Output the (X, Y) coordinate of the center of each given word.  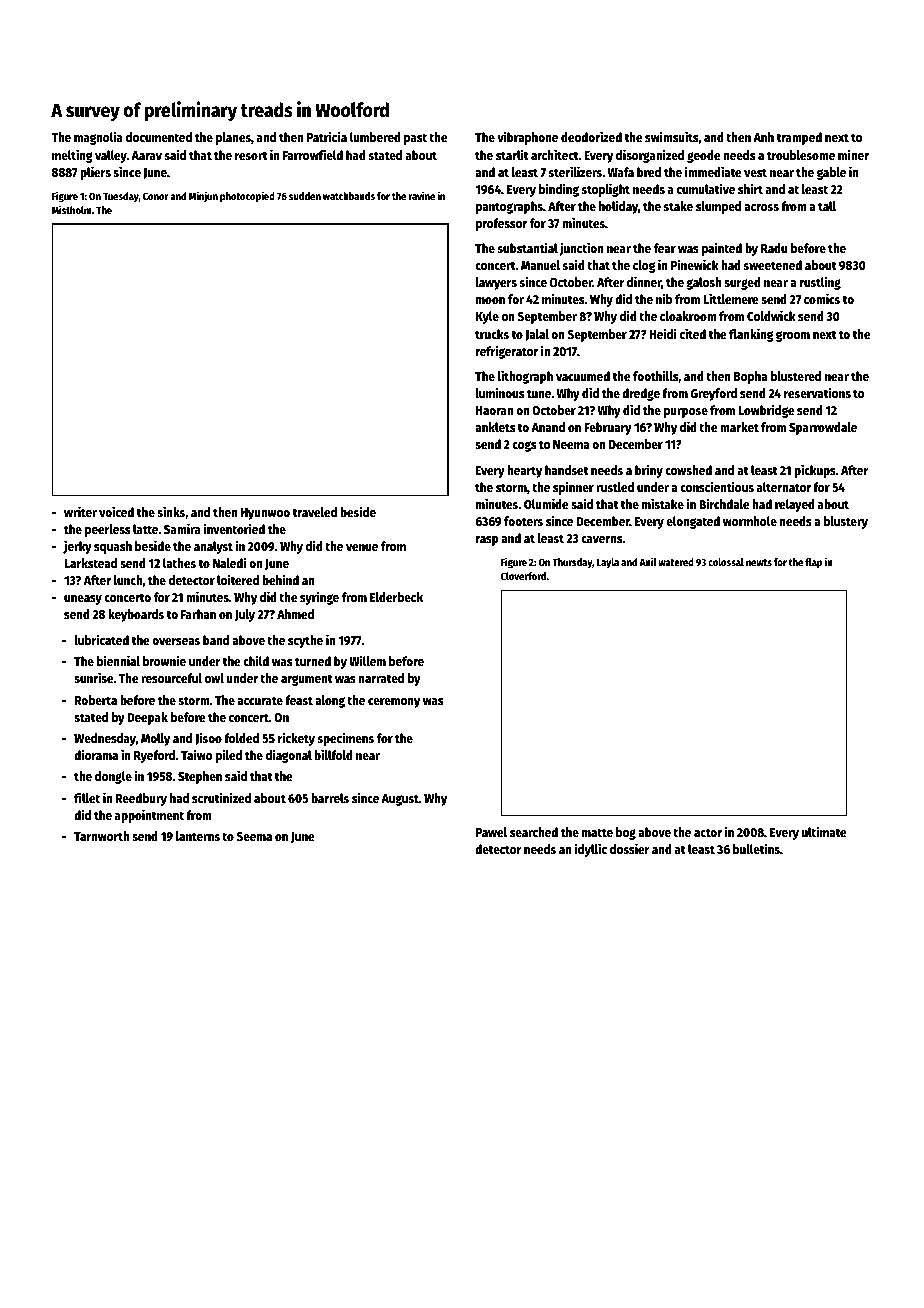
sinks (171, 511)
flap (813, 563)
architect (555, 154)
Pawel (491, 832)
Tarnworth (101, 836)
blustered (796, 376)
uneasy (83, 600)
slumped (718, 207)
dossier (630, 848)
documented (159, 137)
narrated (381, 678)
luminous (499, 392)
